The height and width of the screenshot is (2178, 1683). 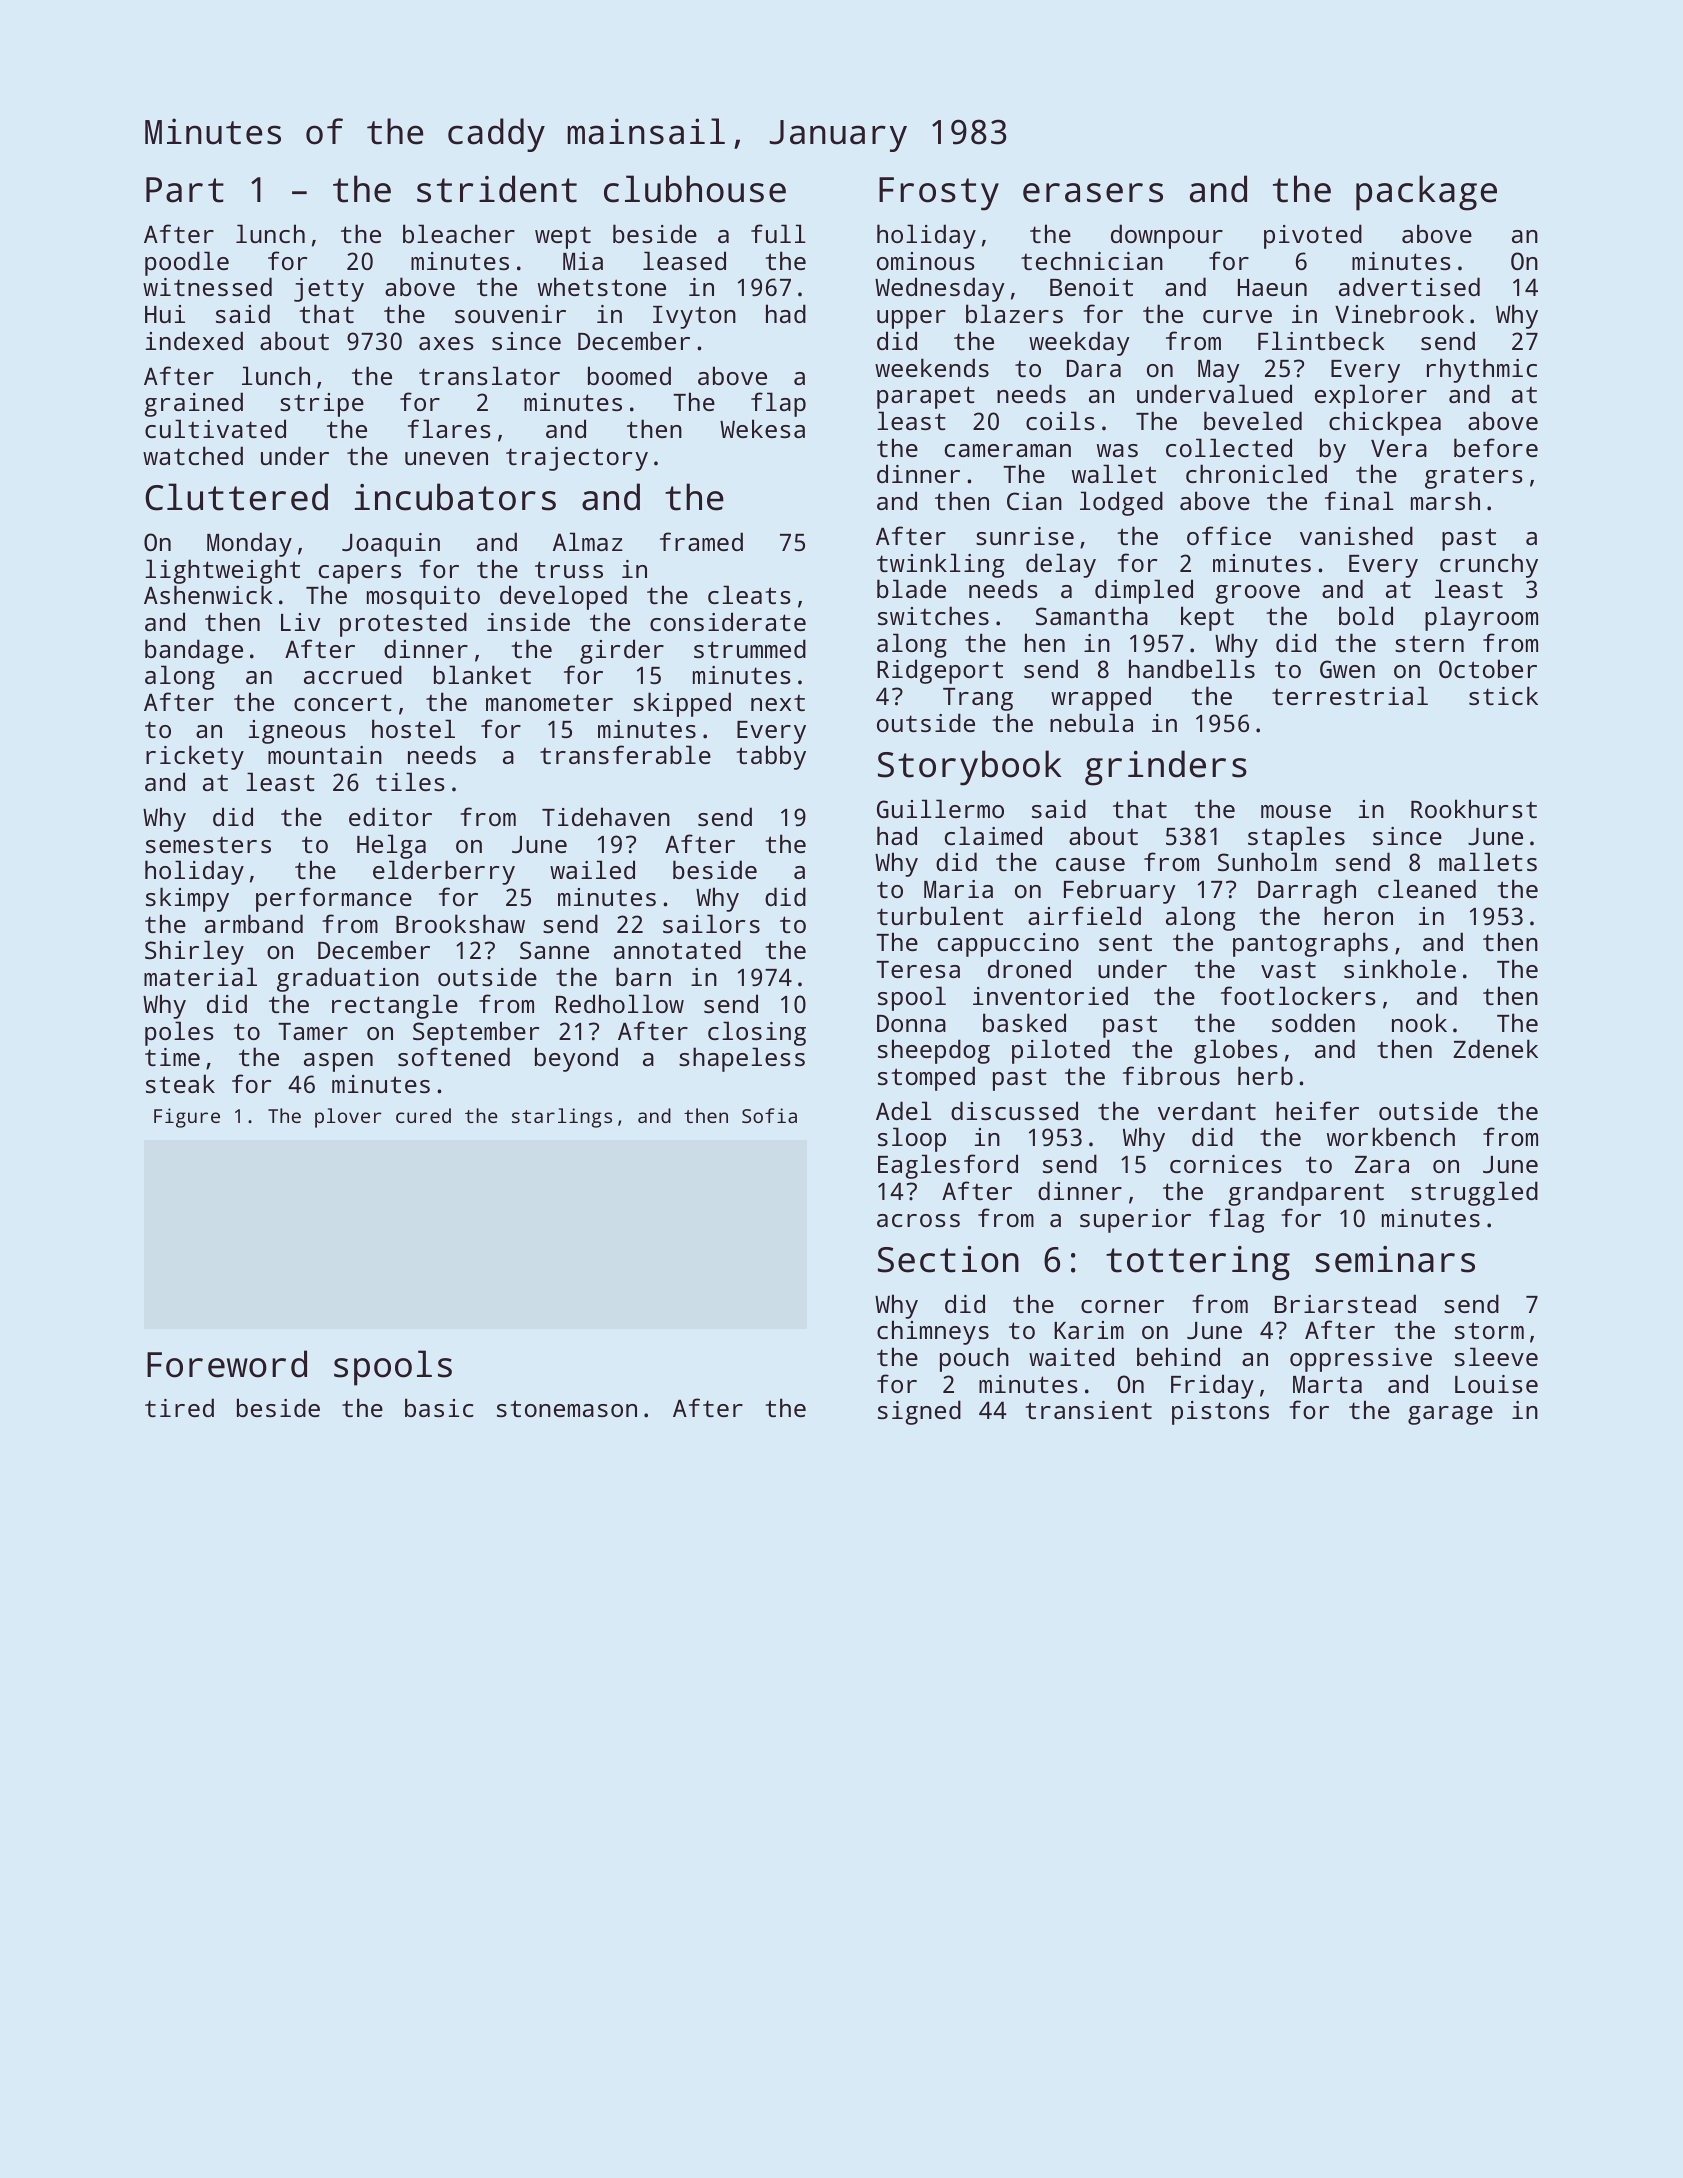 I want to click on grandparent, so click(x=1306, y=1193).
